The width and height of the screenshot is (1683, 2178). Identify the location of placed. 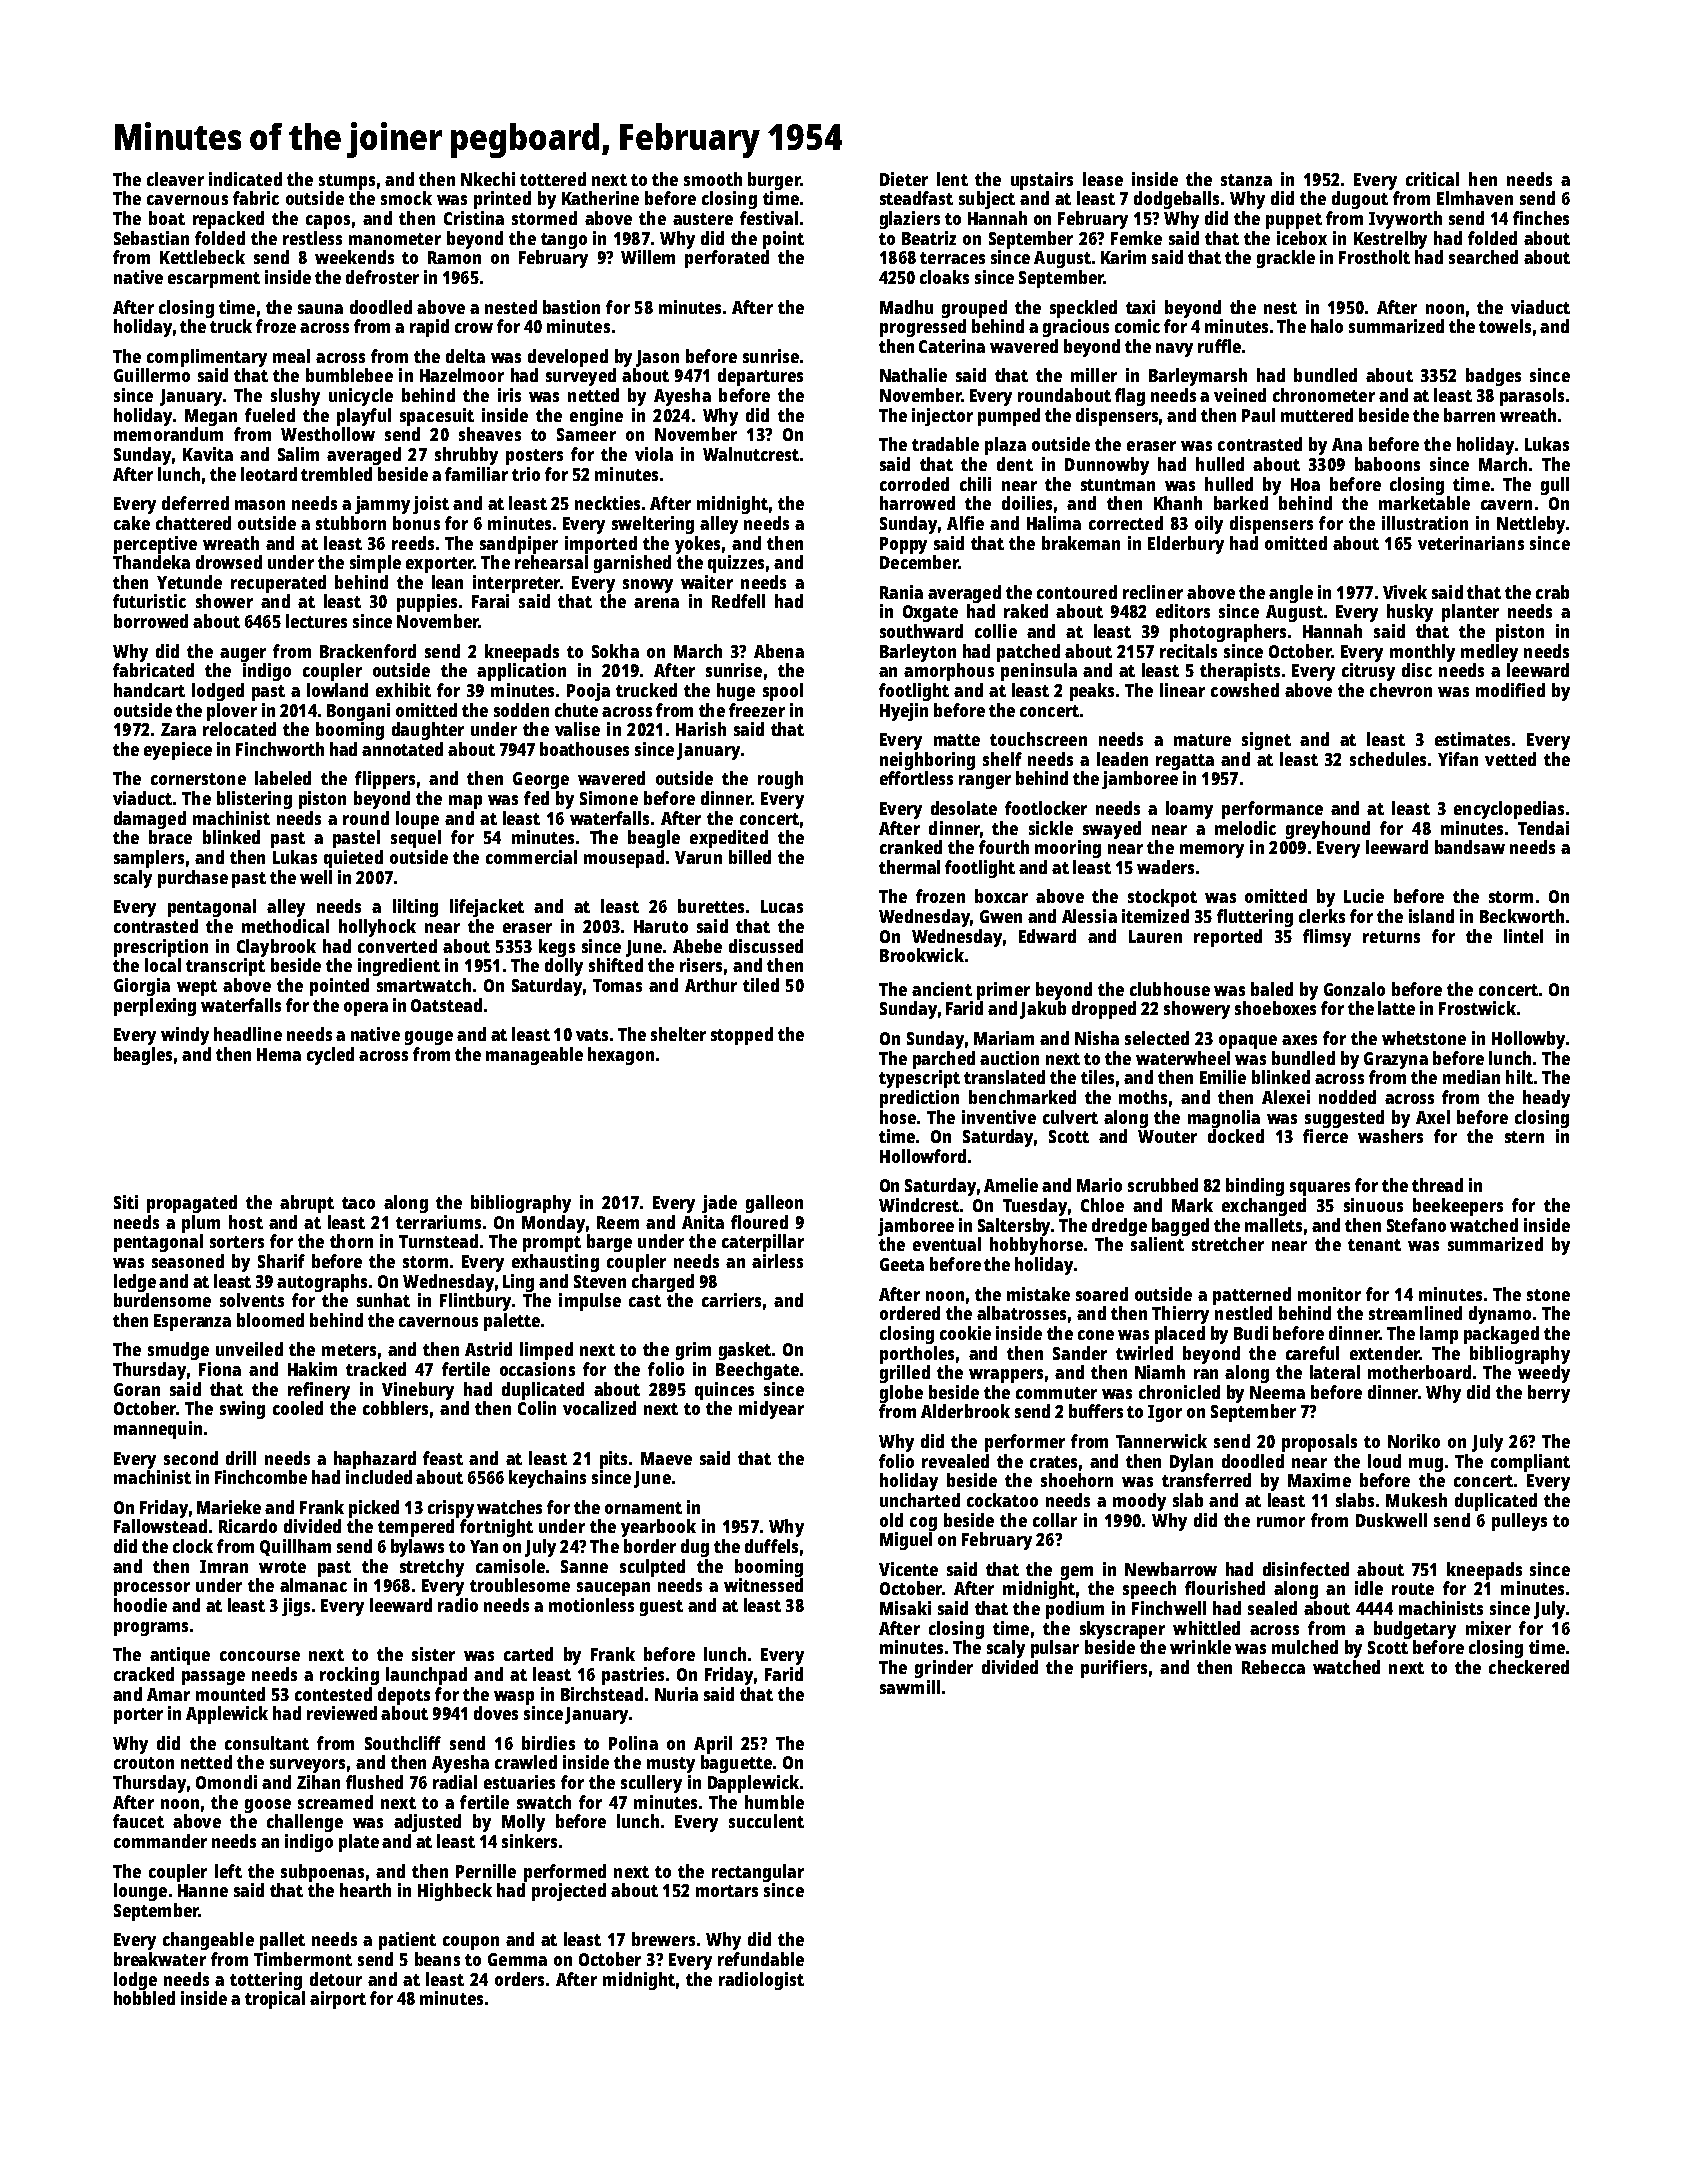
(1180, 1335).
